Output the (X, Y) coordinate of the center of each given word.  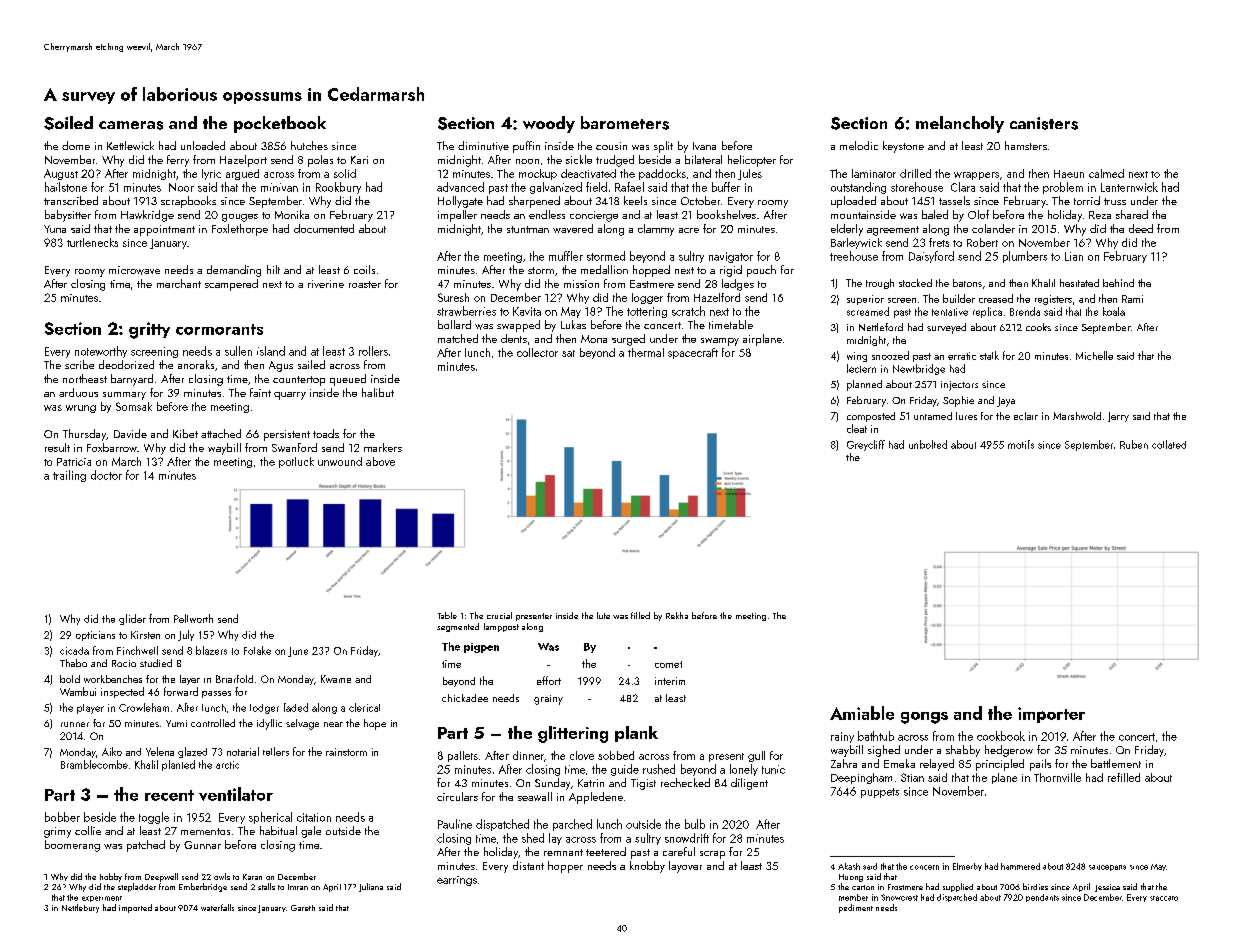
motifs (1021, 444)
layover (685, 867)
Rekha (677, 615)
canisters (1044, 123)
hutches (309, 145)
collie (88, 830)
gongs (924, 718)
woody (549, 124)
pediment (856, 908)
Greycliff (866, 445)
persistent (287, 435)
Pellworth (193, 618)
